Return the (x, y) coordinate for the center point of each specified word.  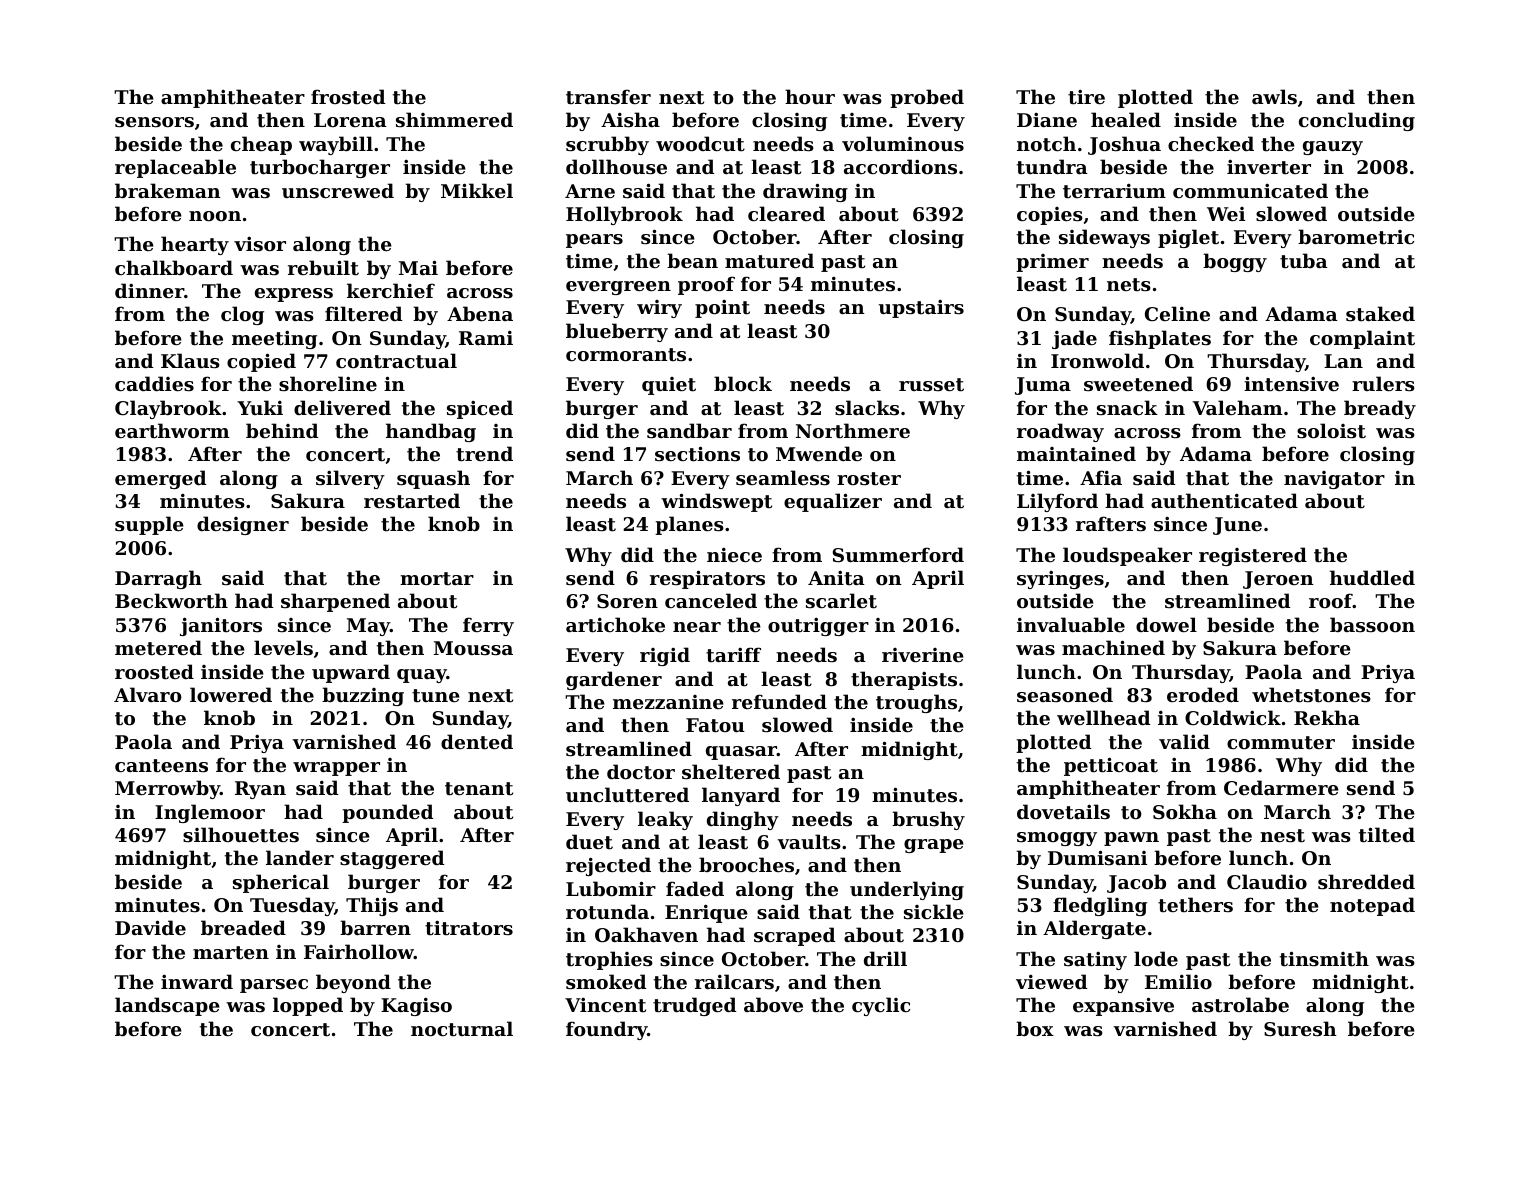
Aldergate (1094, 929)
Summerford (898, 555)
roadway (1060, 432)
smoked (606, 982)
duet (589, 842)
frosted (348, 97)
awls (1274, 96)
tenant (479, 789)
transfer (608, 97)
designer (243, 525)
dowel (1166, 624)
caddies (154, 383)
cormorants (626, 355)
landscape (167, 1006)
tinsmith (1324, 959)
